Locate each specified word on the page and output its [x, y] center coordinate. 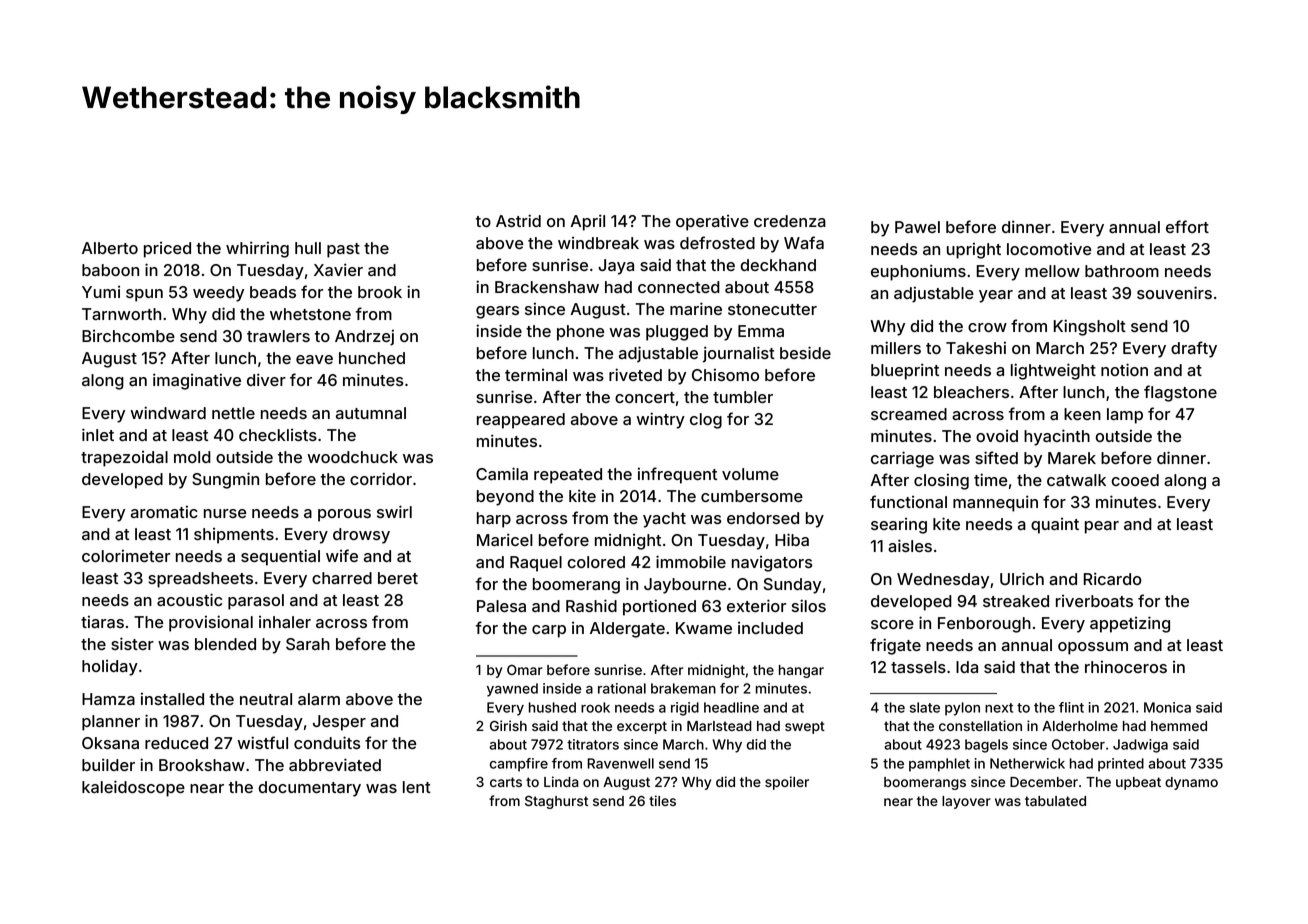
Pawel [917, 227]
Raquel [536, 564]
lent [417, 787]
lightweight [1053, 371]
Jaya [616, 267]
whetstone [310, 314]
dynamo [1191, 783]
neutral [266, 699]
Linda [561, 781]
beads [273, 292]
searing [899, 526]
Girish [508, 725]
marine [696, 308]
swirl [394, 511]
